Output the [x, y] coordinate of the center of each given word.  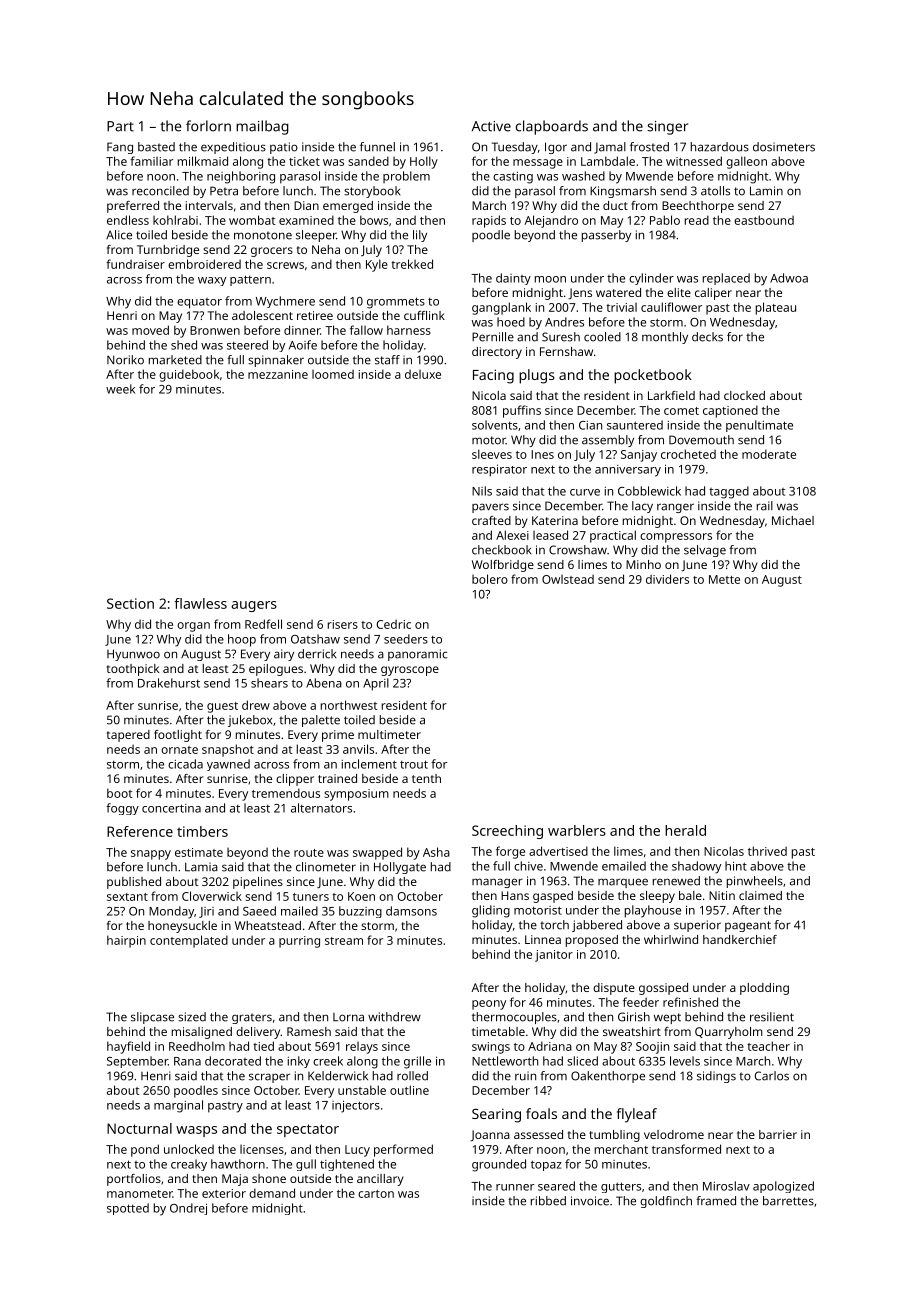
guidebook [189, 375]
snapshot [228, 750]
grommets [396, 303]
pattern [250, 280]
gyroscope [410, 671]
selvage [705, 551]
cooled [602, 337]
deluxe [423, 374]
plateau [776, 308]
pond [145, 1150]
